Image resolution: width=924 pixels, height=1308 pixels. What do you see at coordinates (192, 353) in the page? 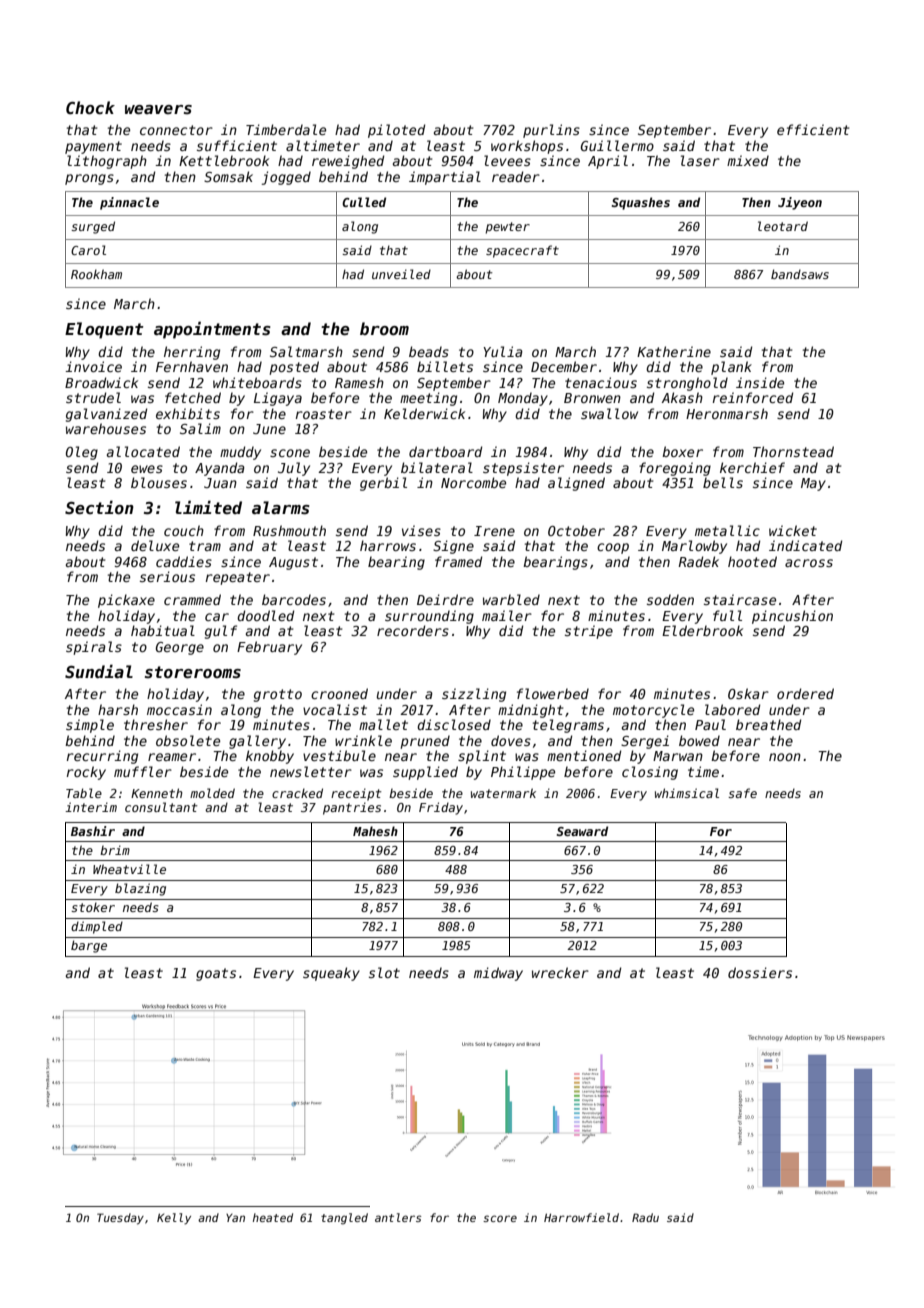
I see `herring` at bounding box center [192, 353].
